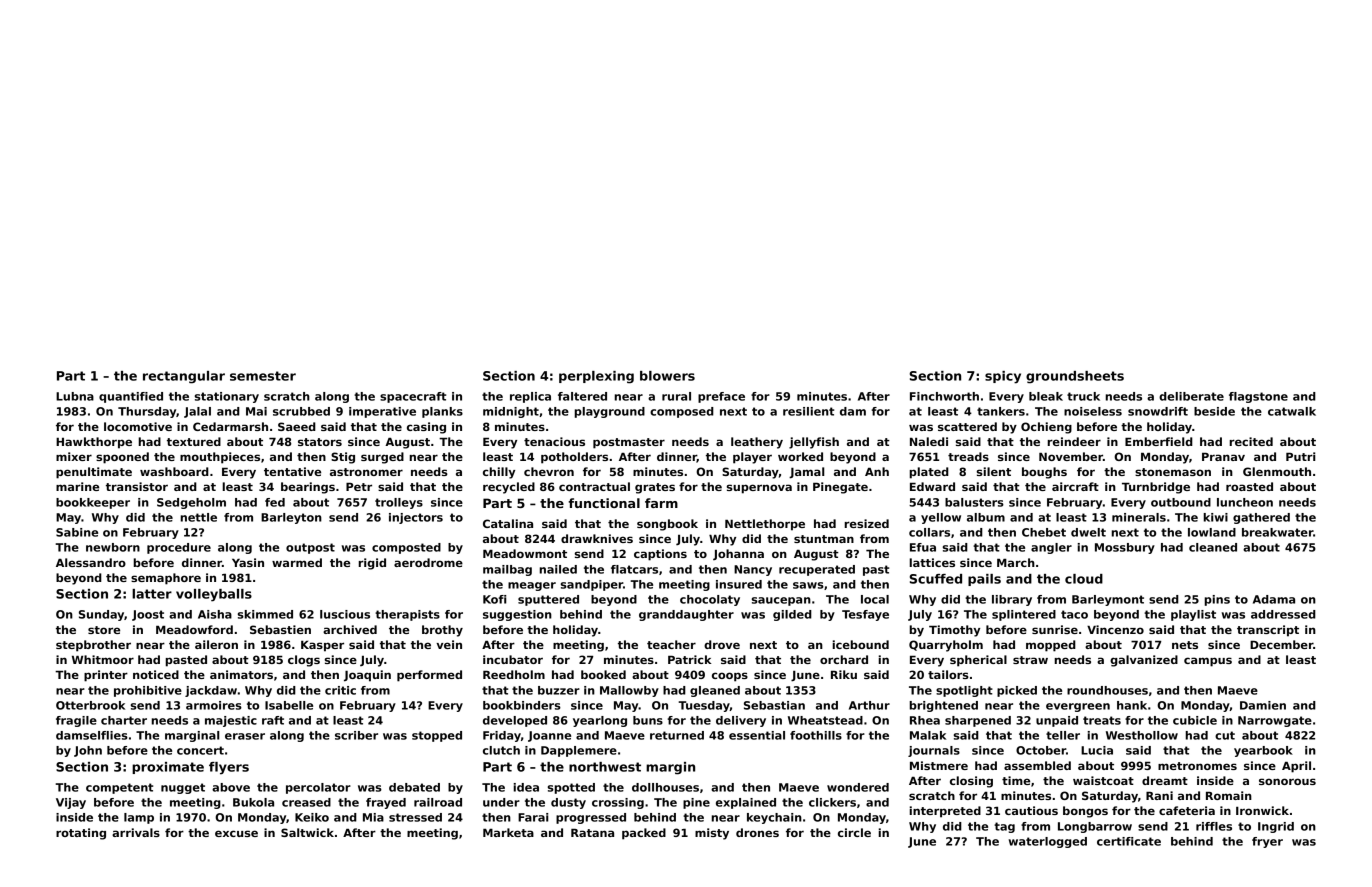 The height and width of the page is (887, 1372). What do you see at coordinates (1063, 735) in the page?
I see `teller` at bounding box center [1063, 735].
